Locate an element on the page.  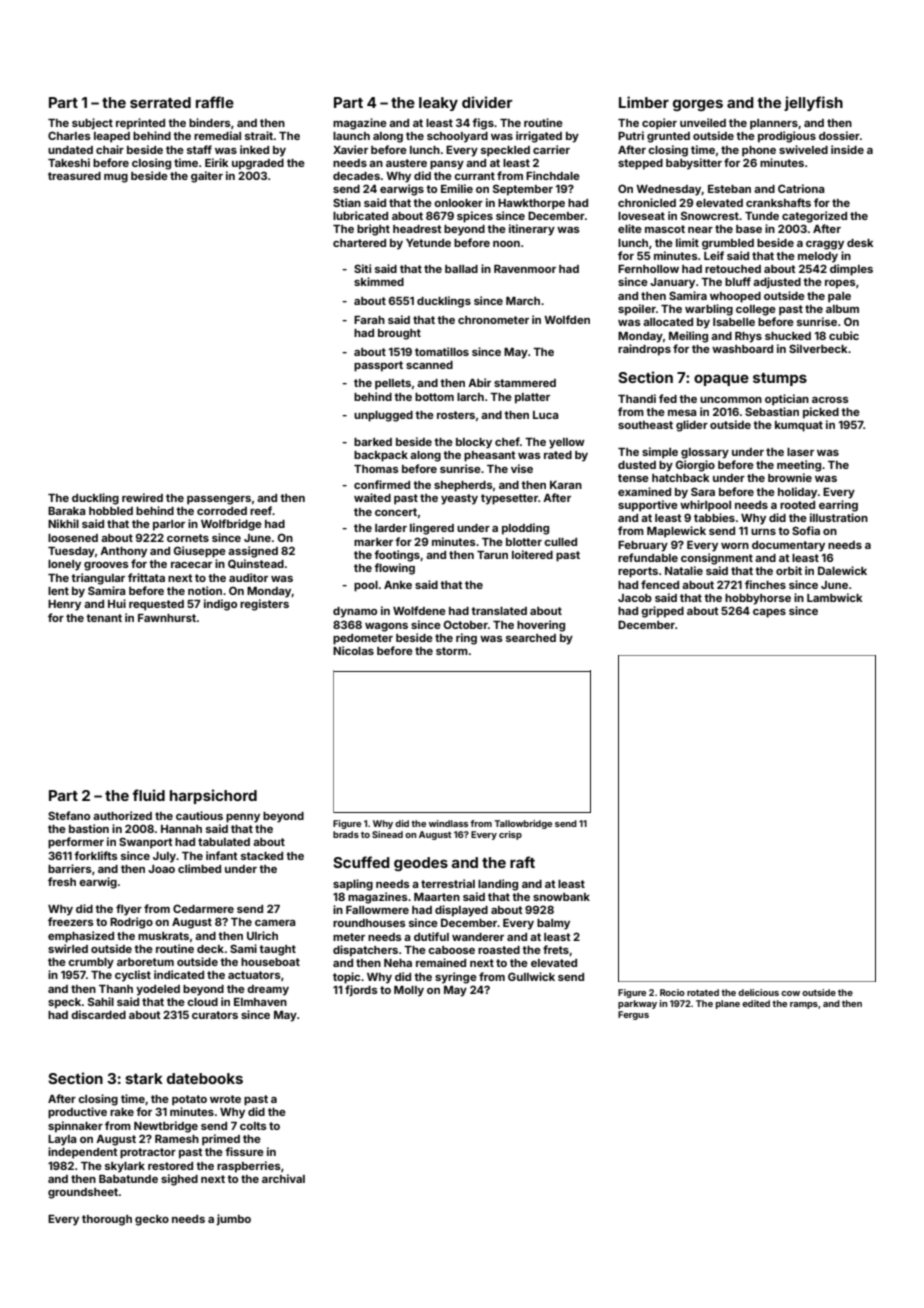
gripped is located at coordinates (662, 612).
